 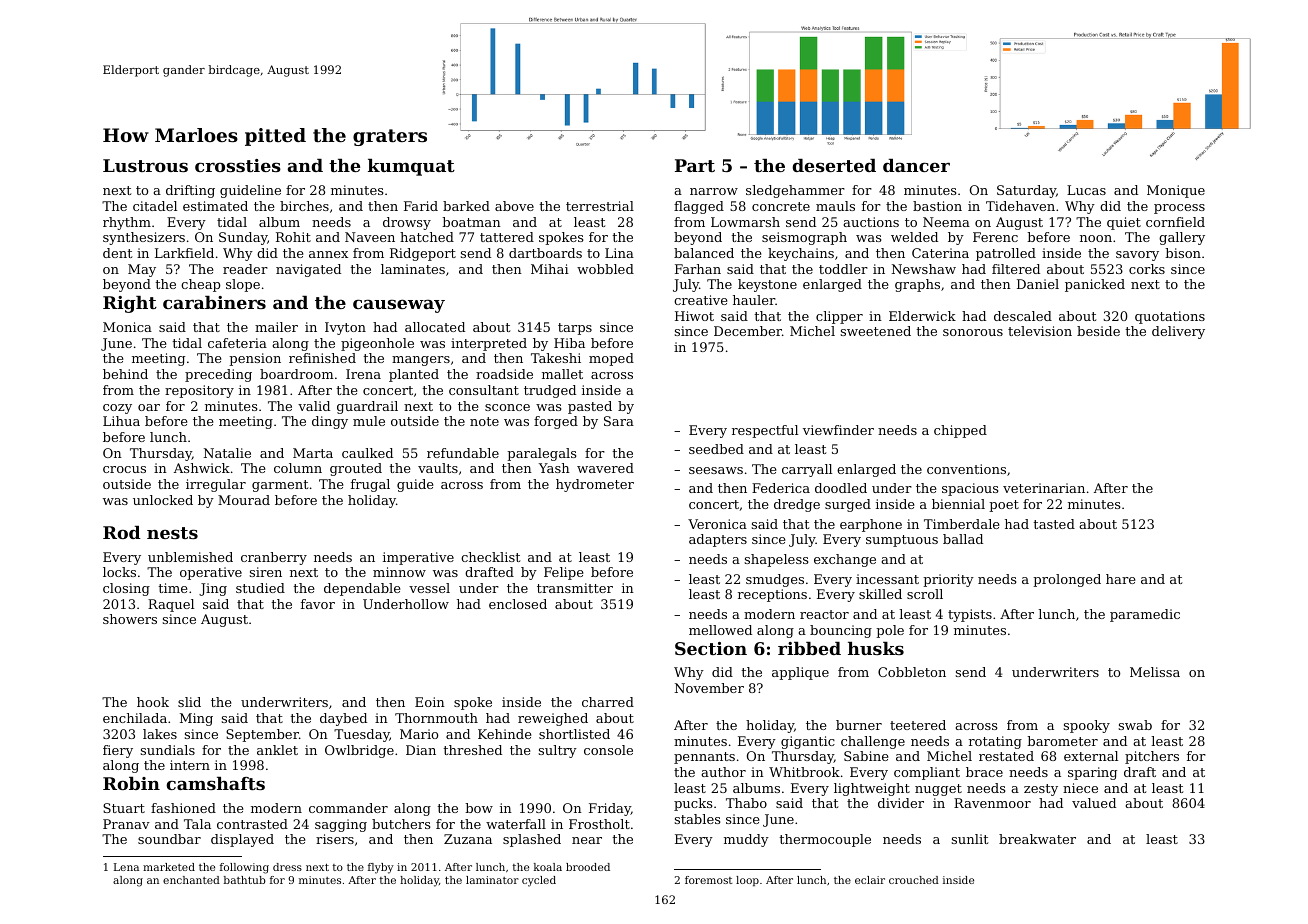 I want to click on Part, so click(x=695, y=165).
